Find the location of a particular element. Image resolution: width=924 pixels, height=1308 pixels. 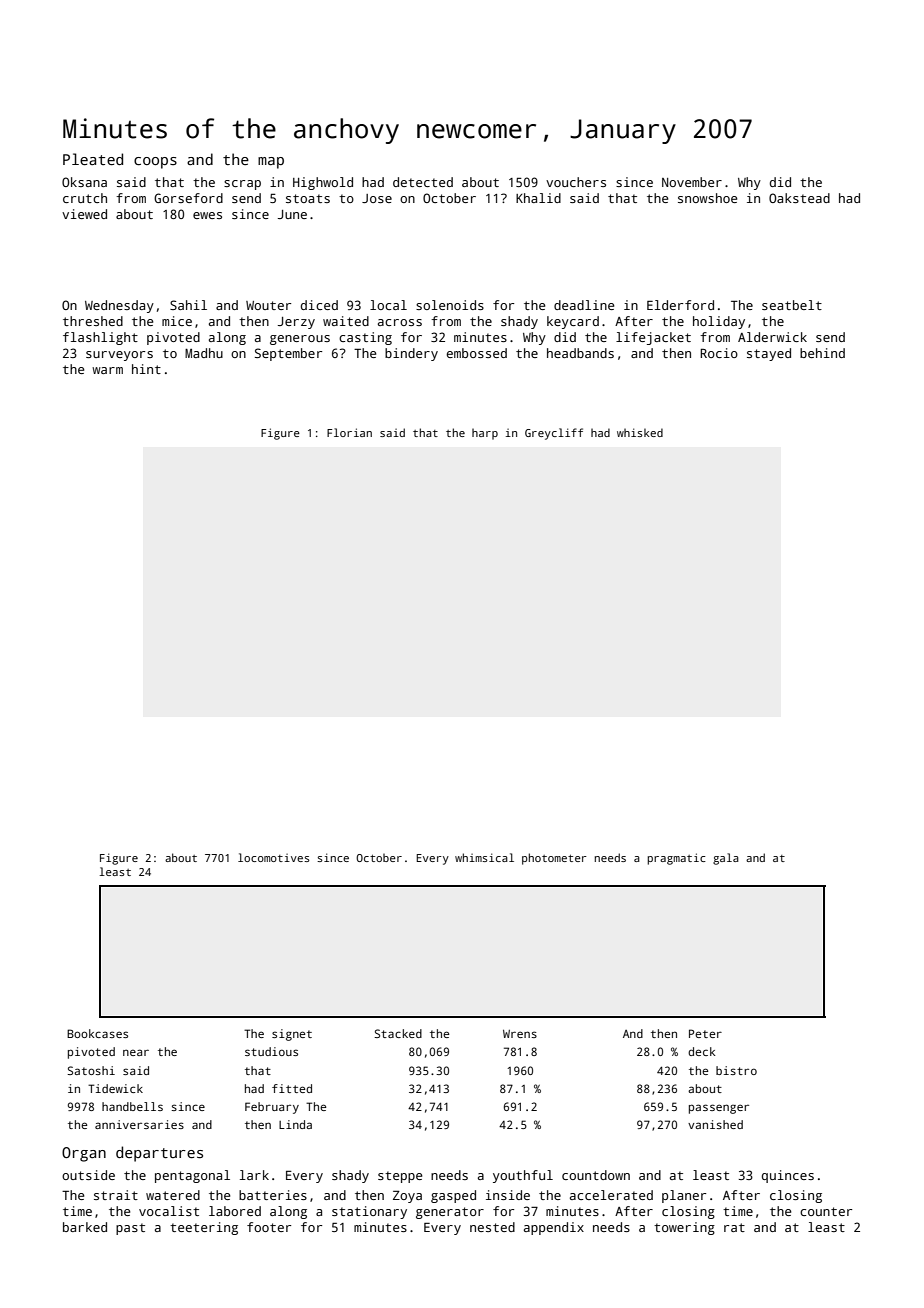

anniversaries is located at coordinates (139, 1124).
